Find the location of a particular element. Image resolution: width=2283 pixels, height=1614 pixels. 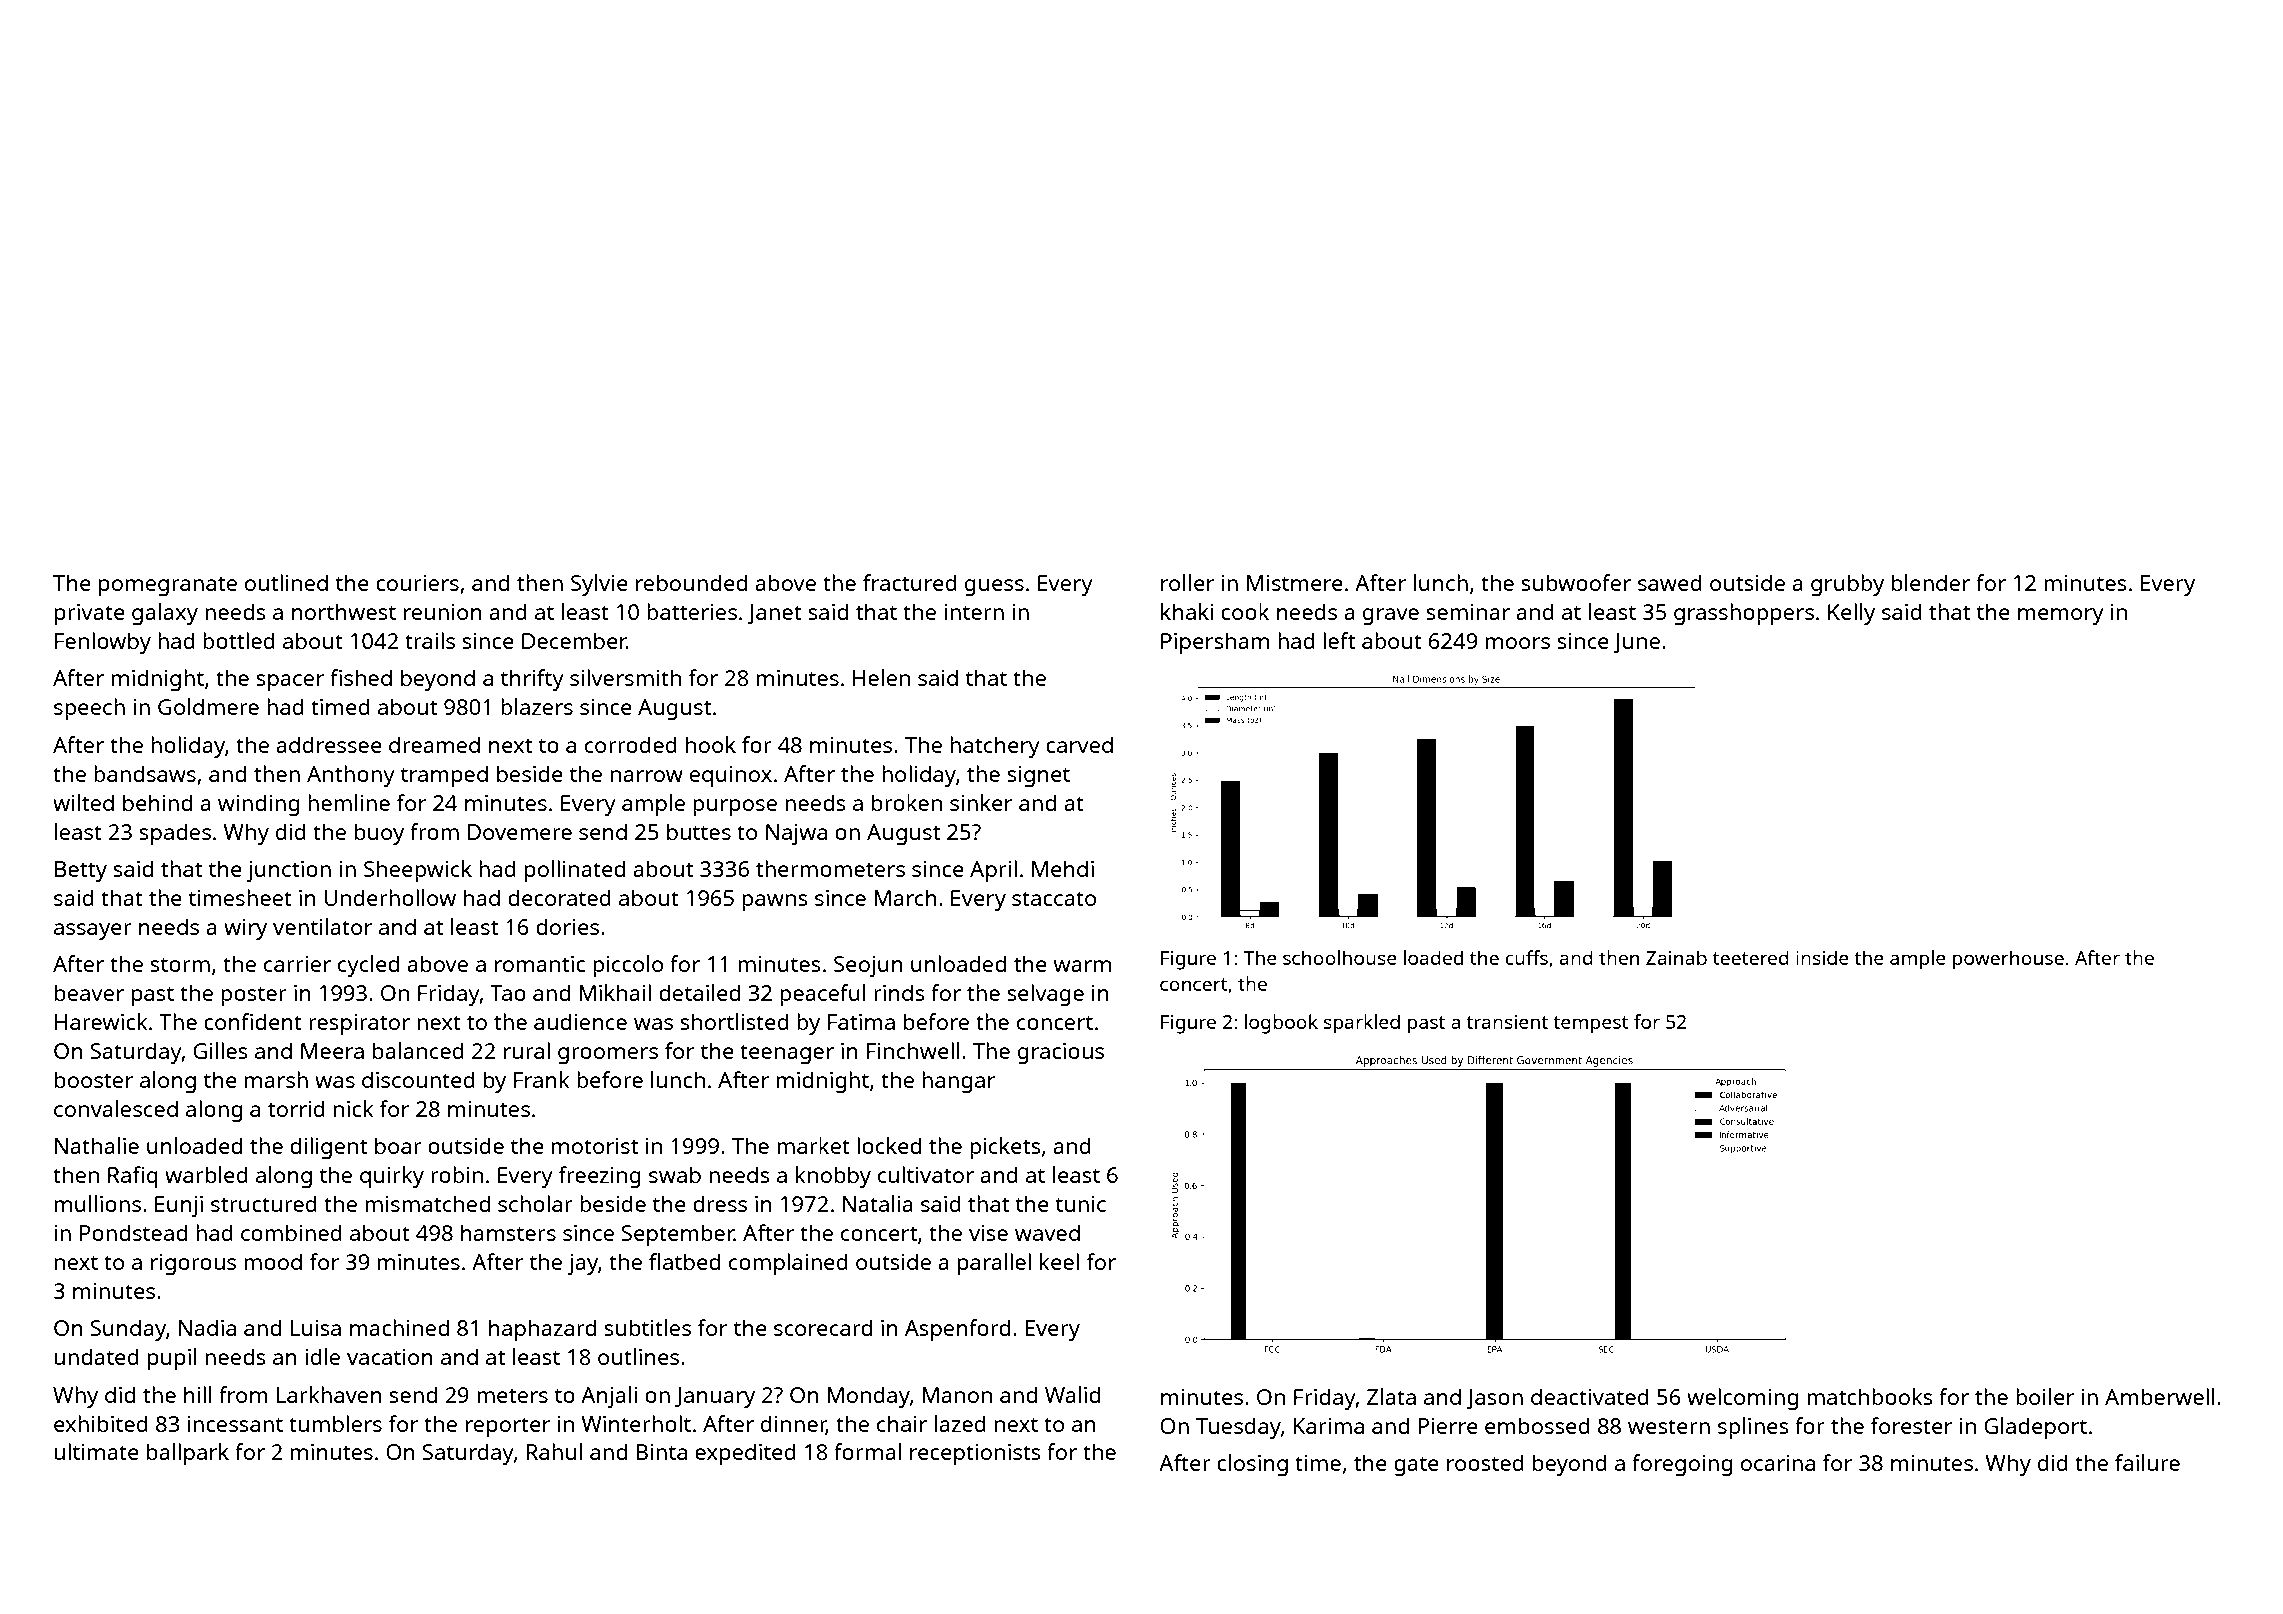

pupil is located at coordinates (172, 1359).
